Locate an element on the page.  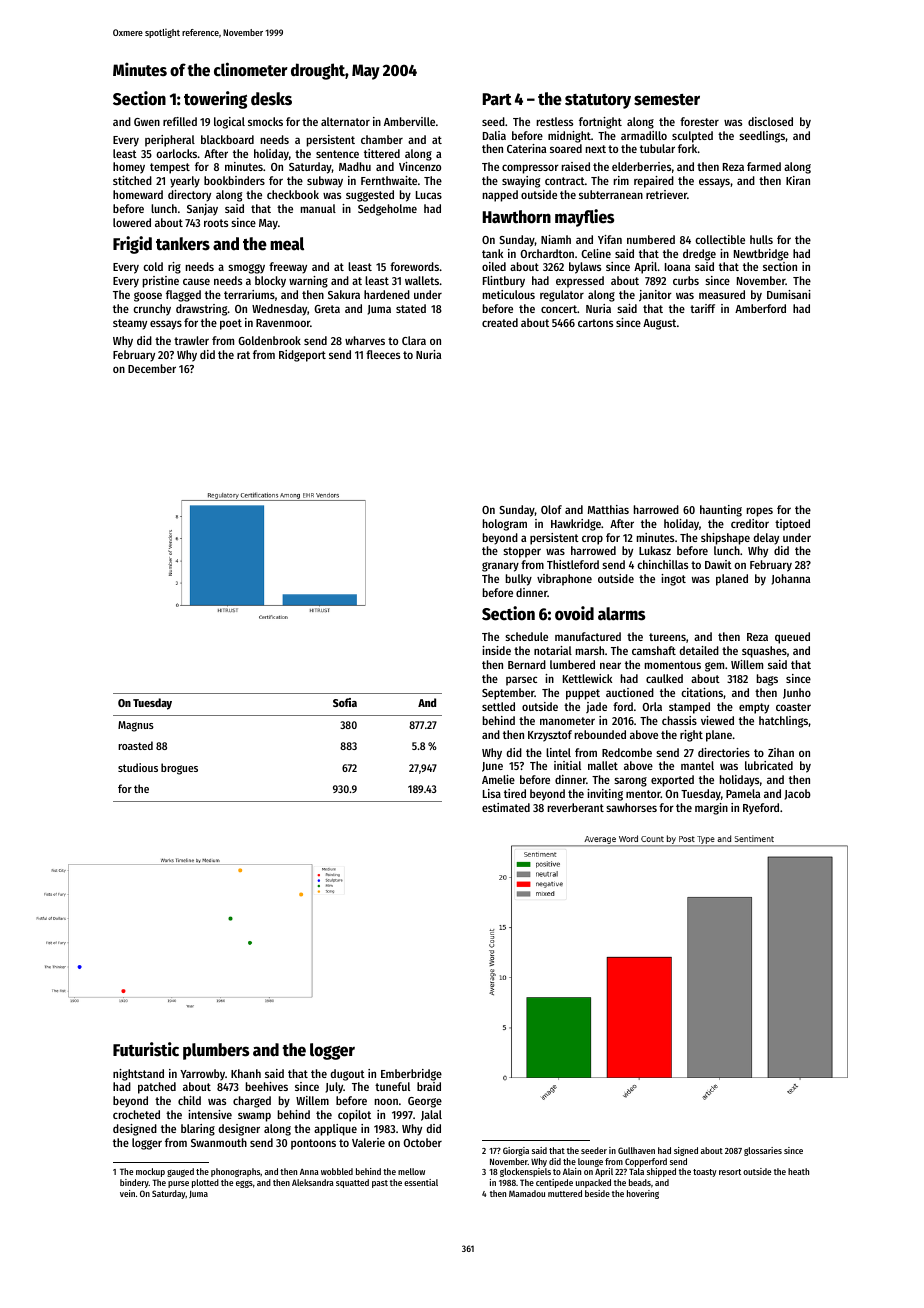
Gwen is located at coordinates (147, 122).
